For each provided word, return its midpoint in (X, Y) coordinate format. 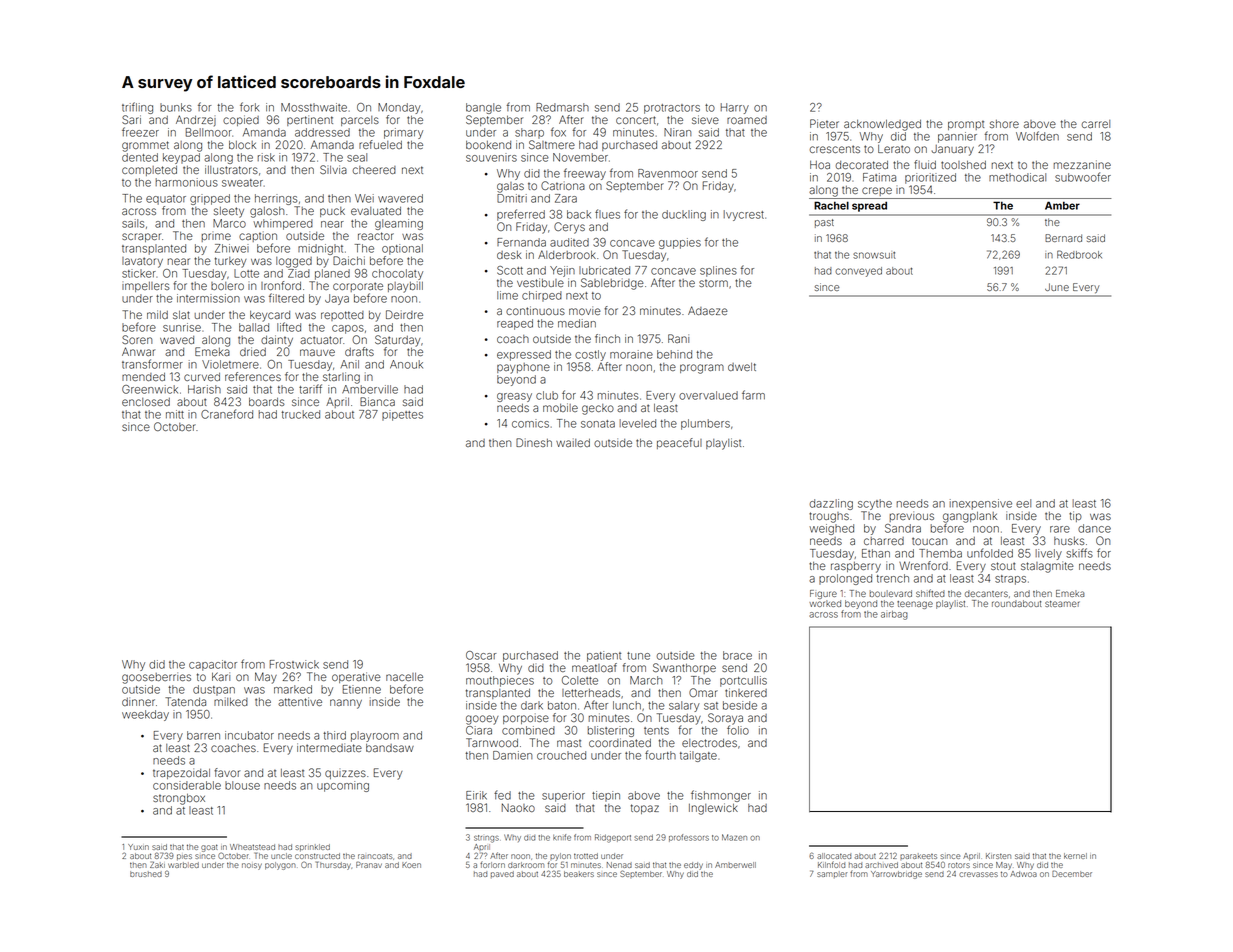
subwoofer (1083, 177)
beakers (579, 874)
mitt (175, 414)
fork (249, 107)
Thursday (333, 866)
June (1057, 287)
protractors (672, 109)
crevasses (978, 874)
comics (530, 423)
